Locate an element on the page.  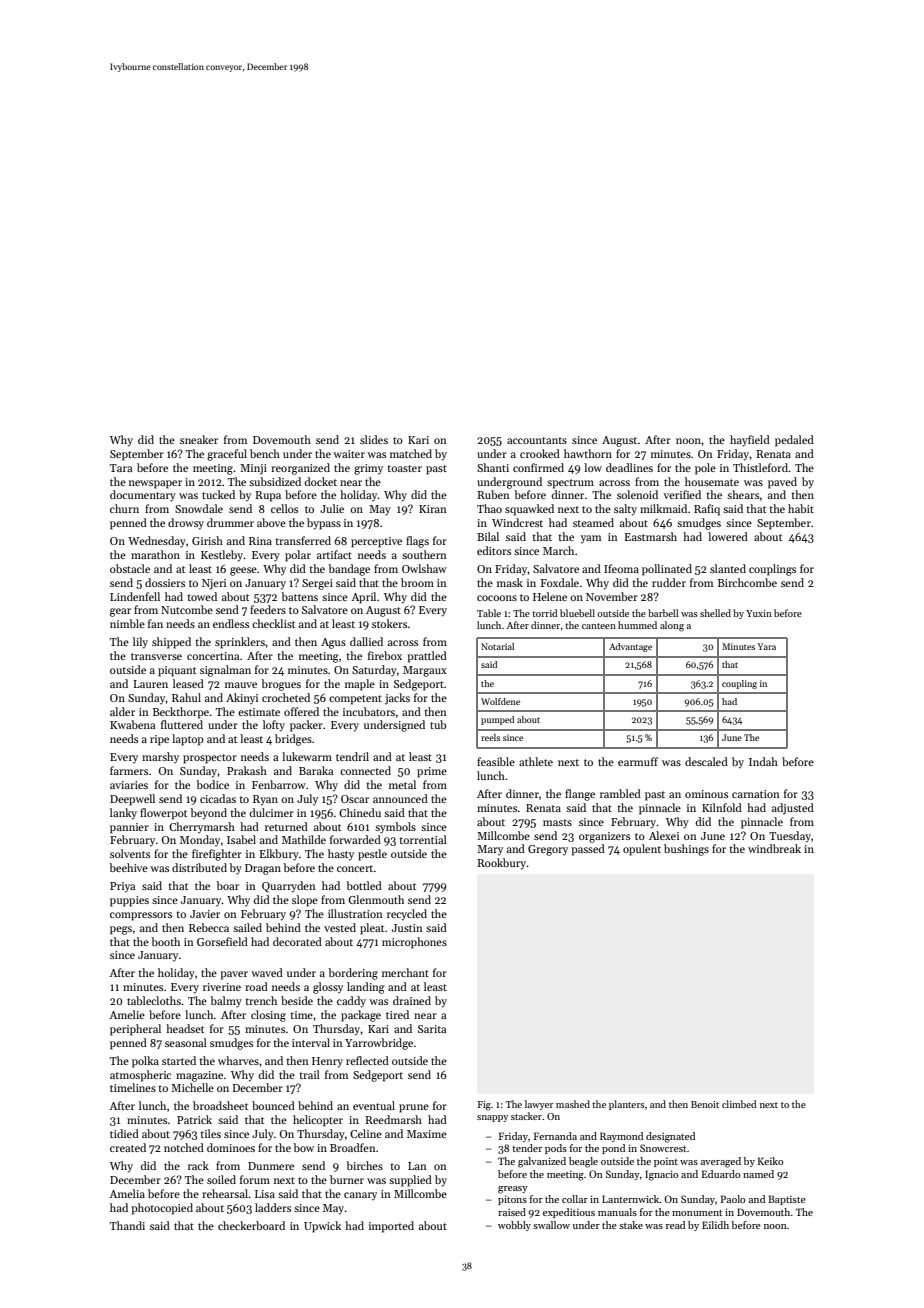
Yara is located at coordinates (767, 646).
